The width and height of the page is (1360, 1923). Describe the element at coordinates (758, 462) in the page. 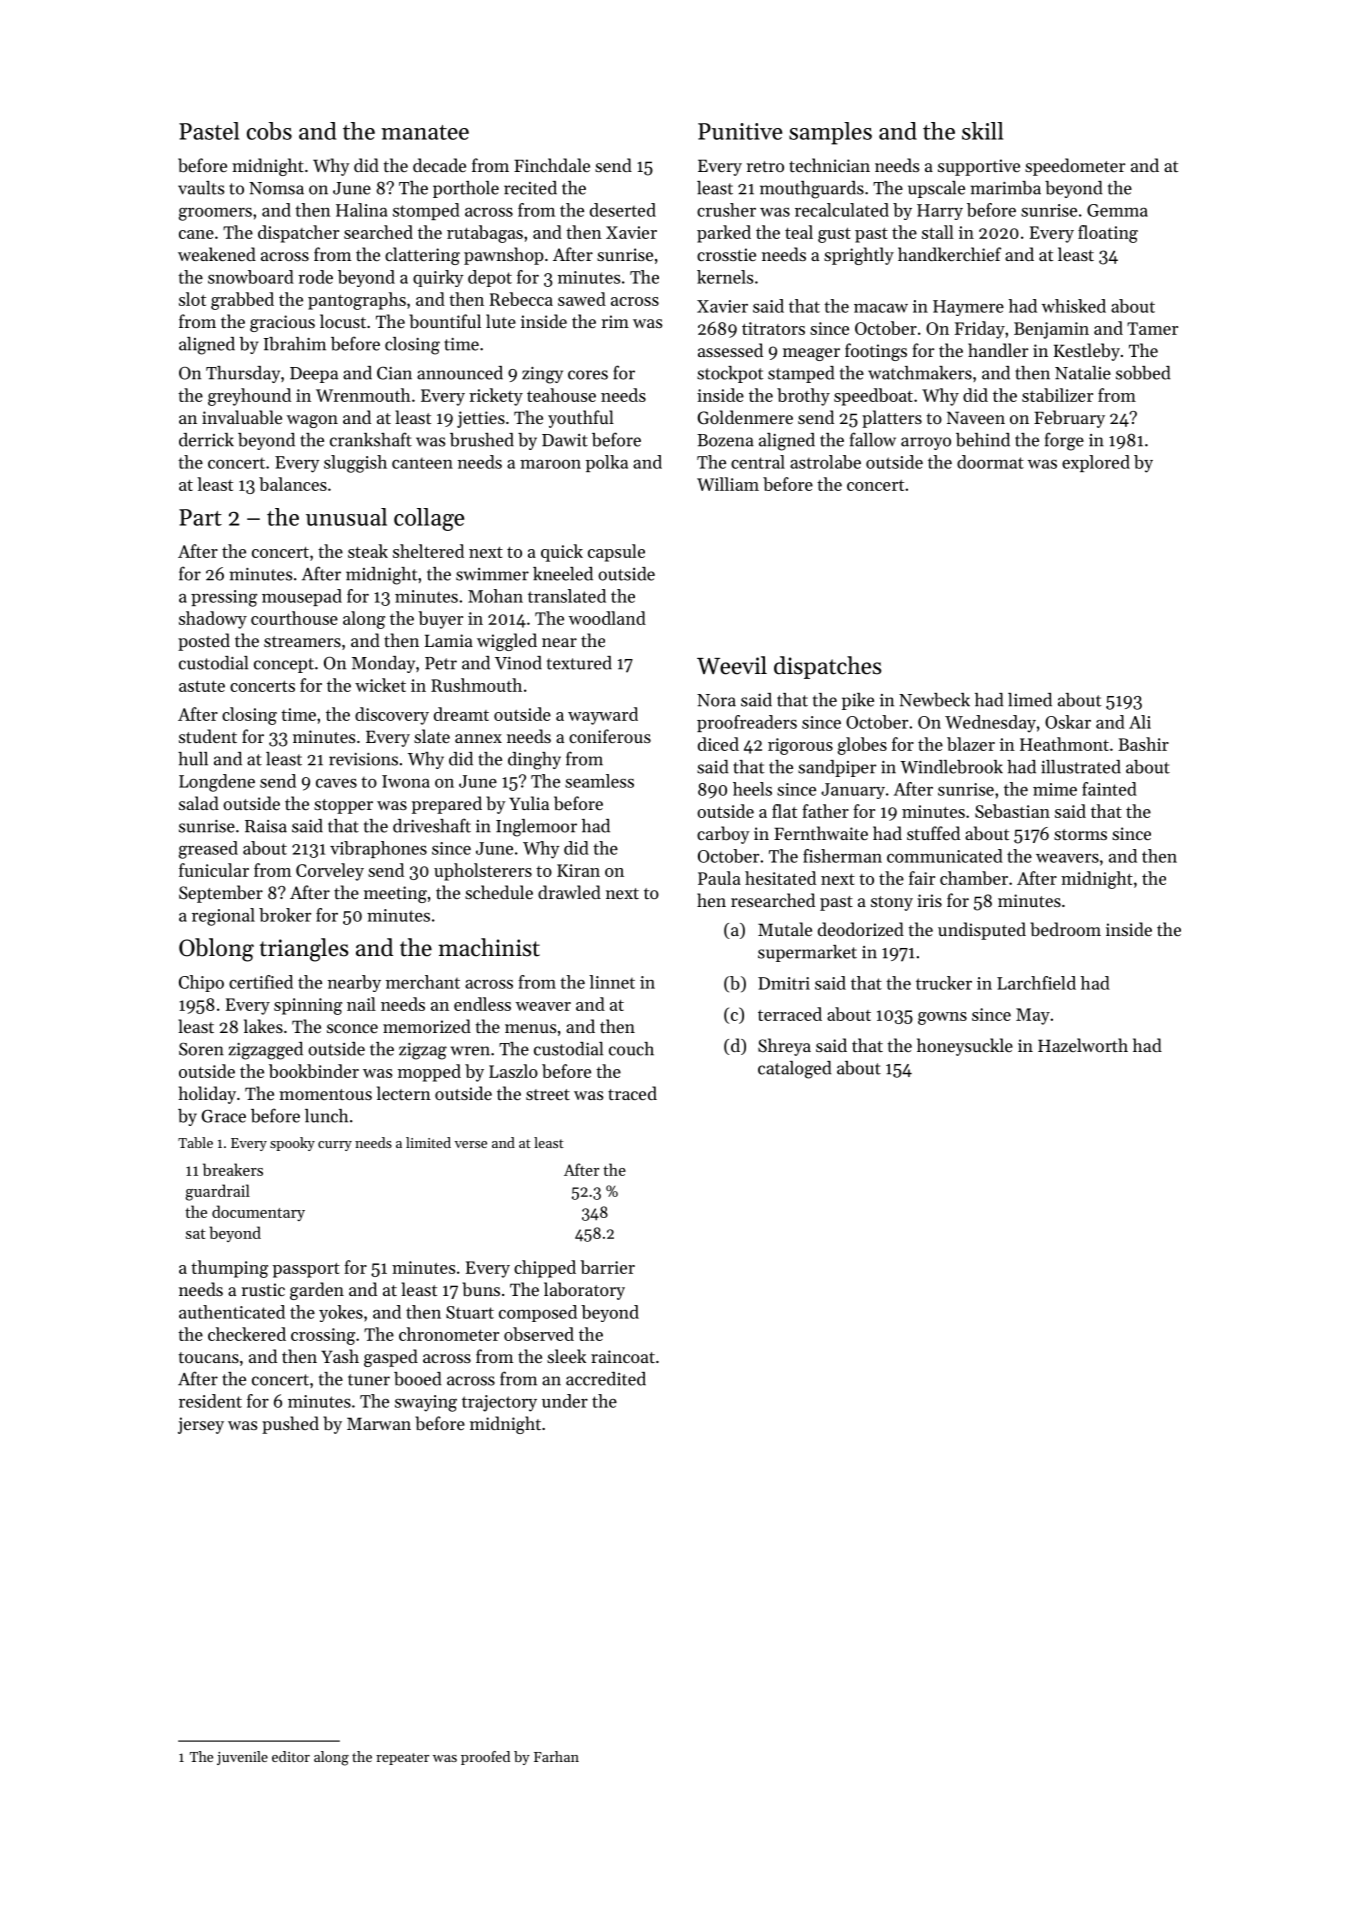

I see `central` at that location.
